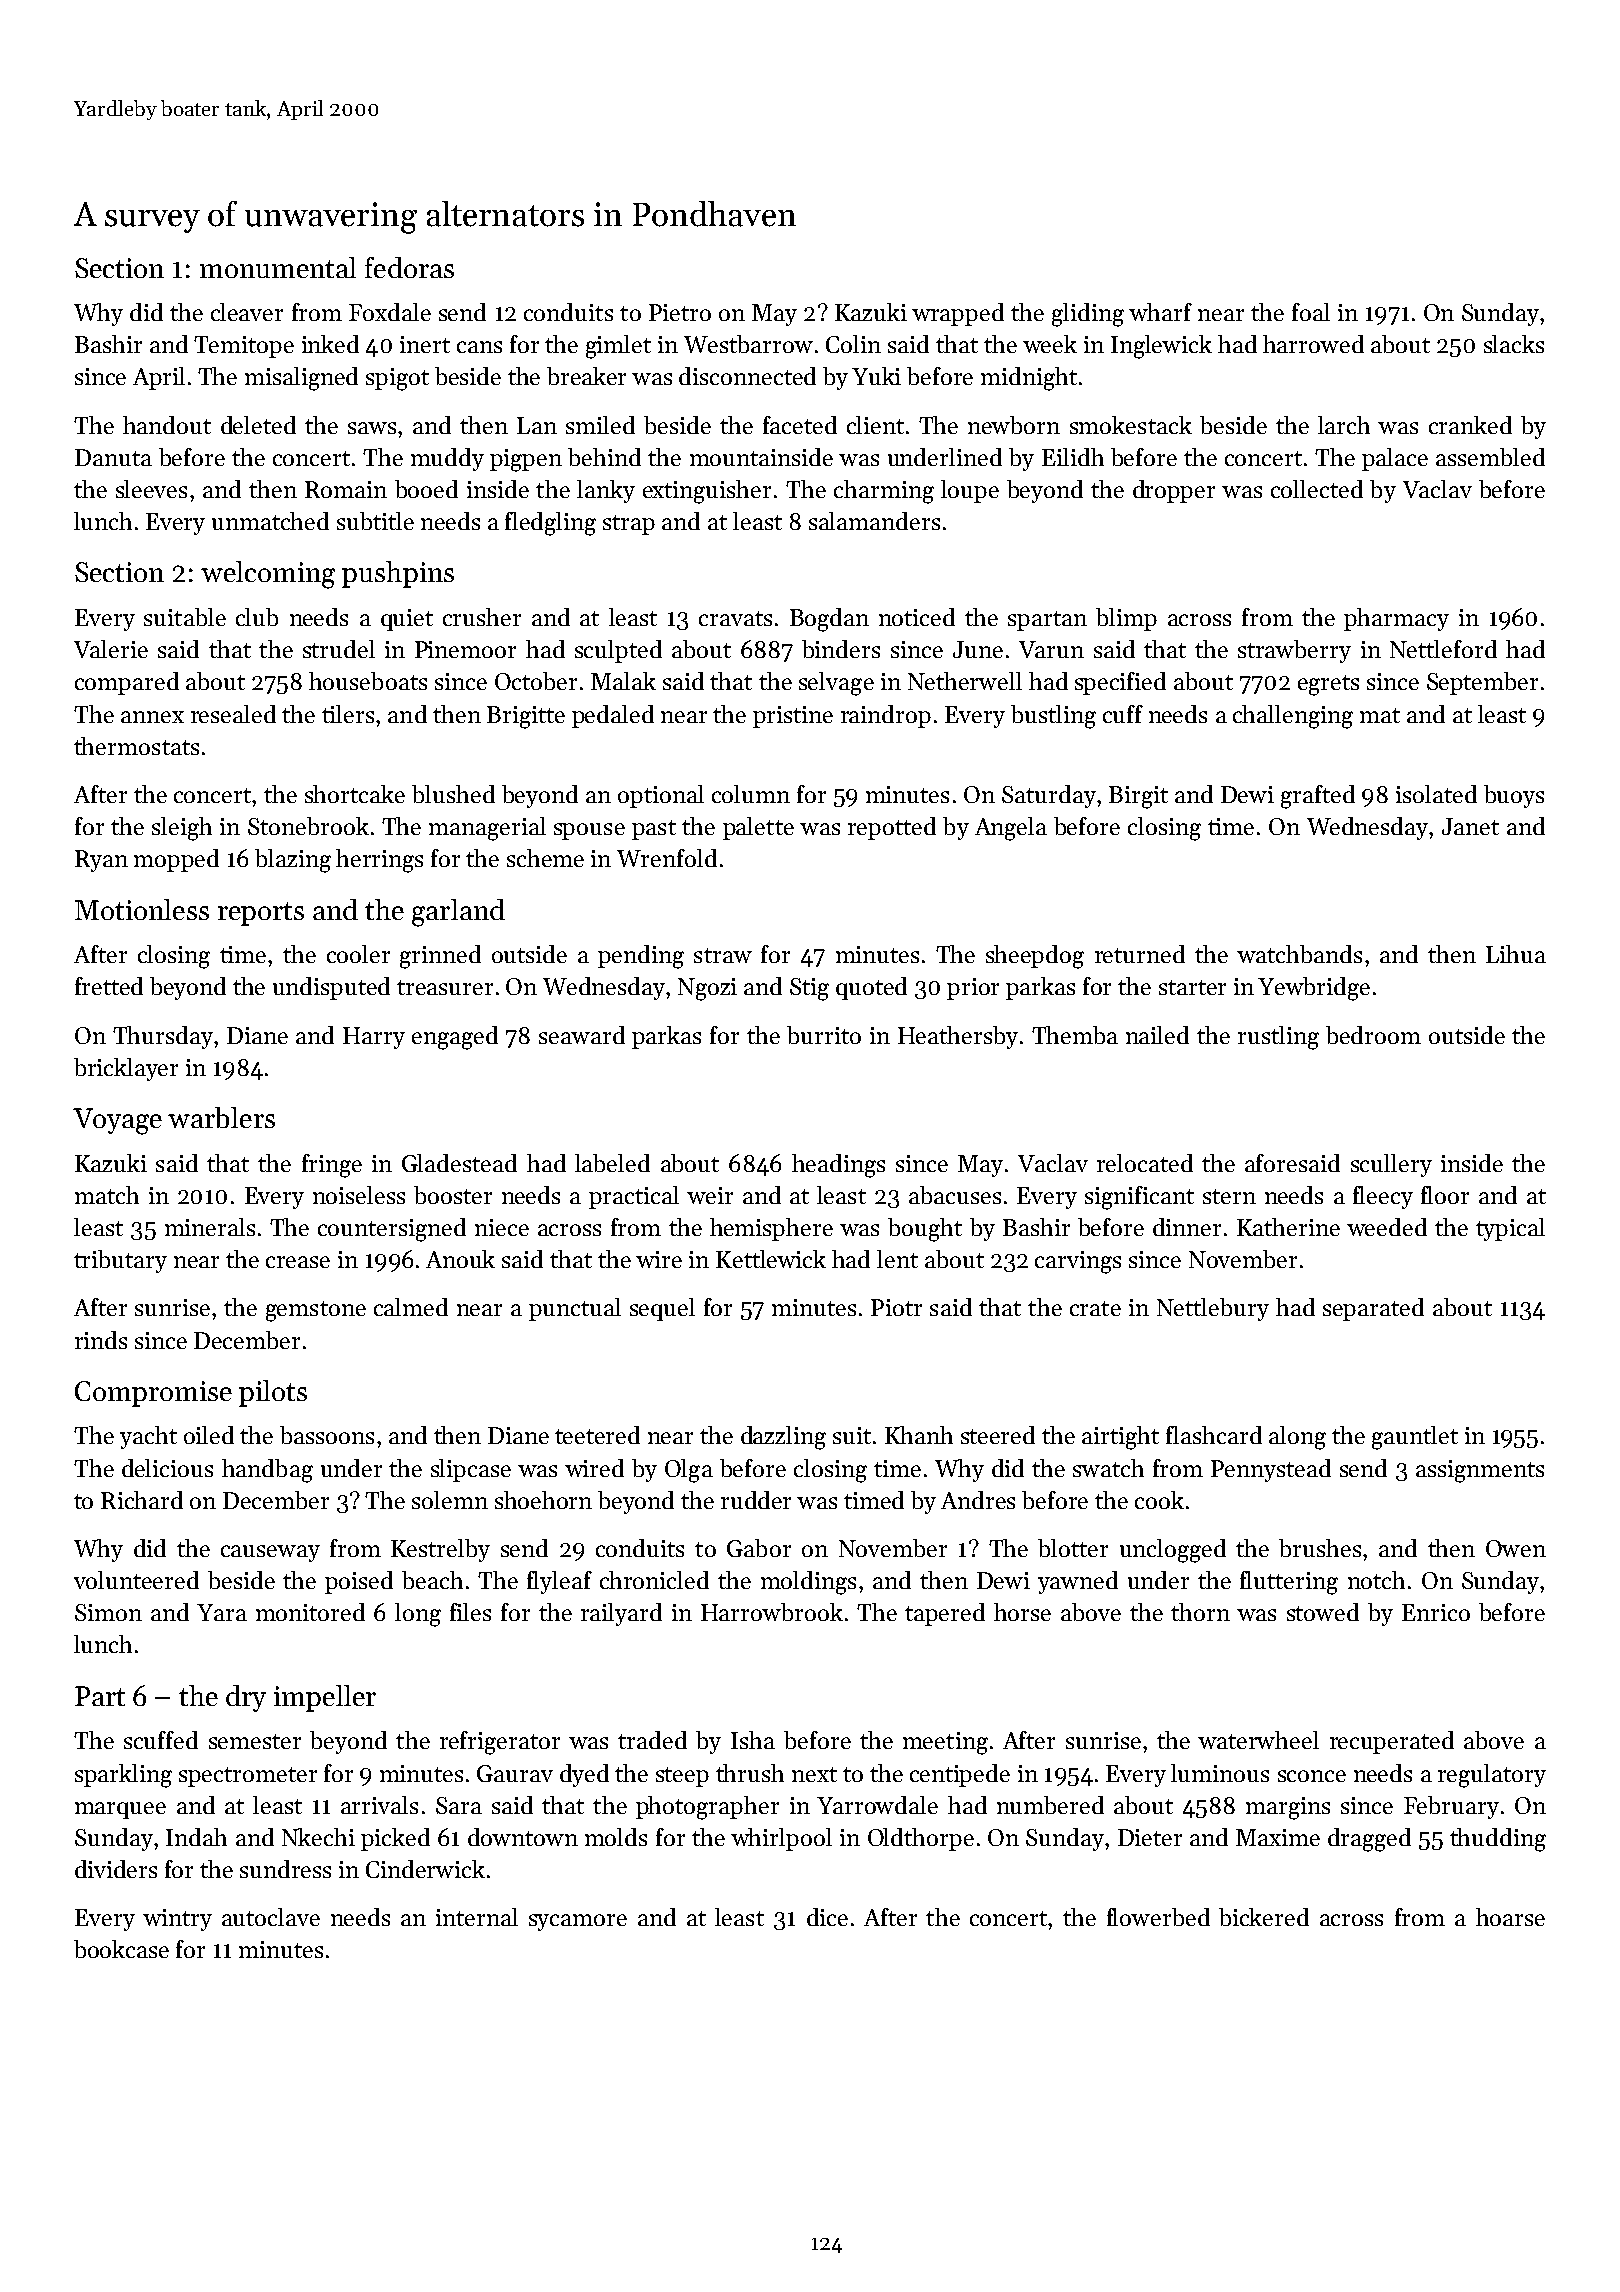 This document has width=1620, height=2292. What do you see at coordinates (680, 312) in the document?
I see `Pietro` at bounding box center [680, 312].
